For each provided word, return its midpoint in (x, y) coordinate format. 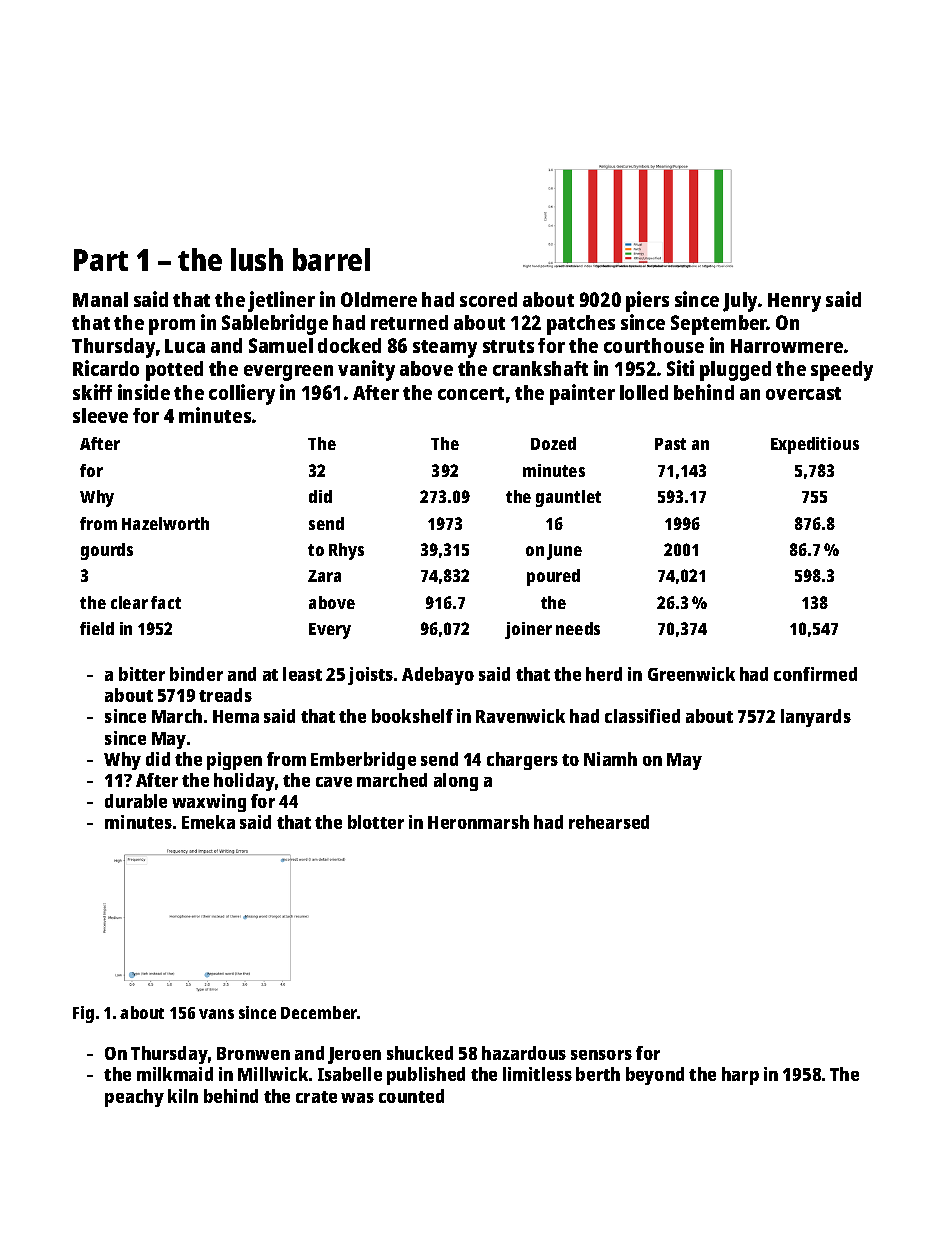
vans (216, 1014)
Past (670, 444)
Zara (324, 576)
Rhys (346, 551)
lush (257, 259)
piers (647, 301)
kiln (183, 1096)
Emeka (208, 822)
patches (581, 325)
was (357, 1098)
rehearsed (609, 822)
